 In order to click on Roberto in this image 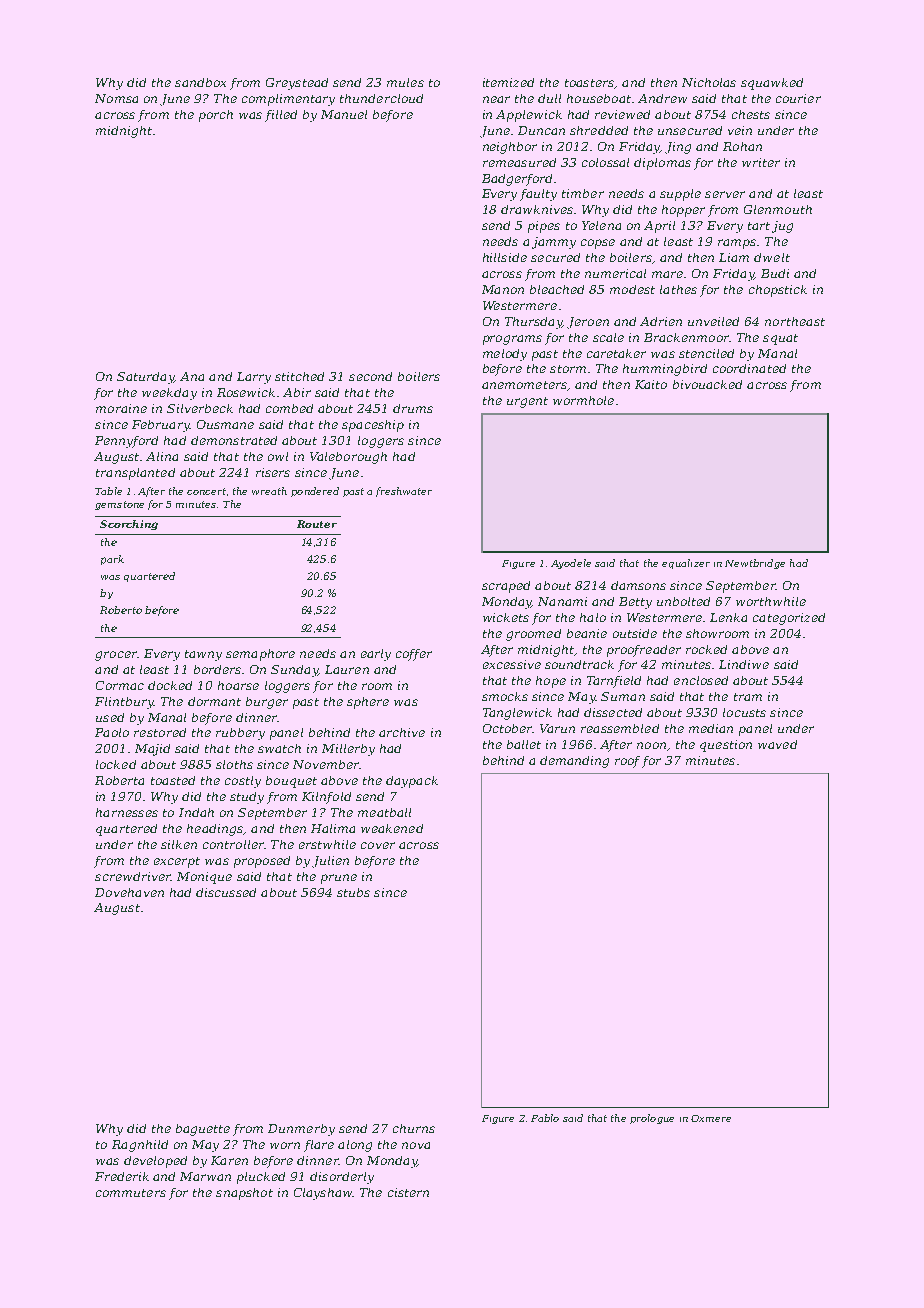, I will do `click(121, 610)`.
